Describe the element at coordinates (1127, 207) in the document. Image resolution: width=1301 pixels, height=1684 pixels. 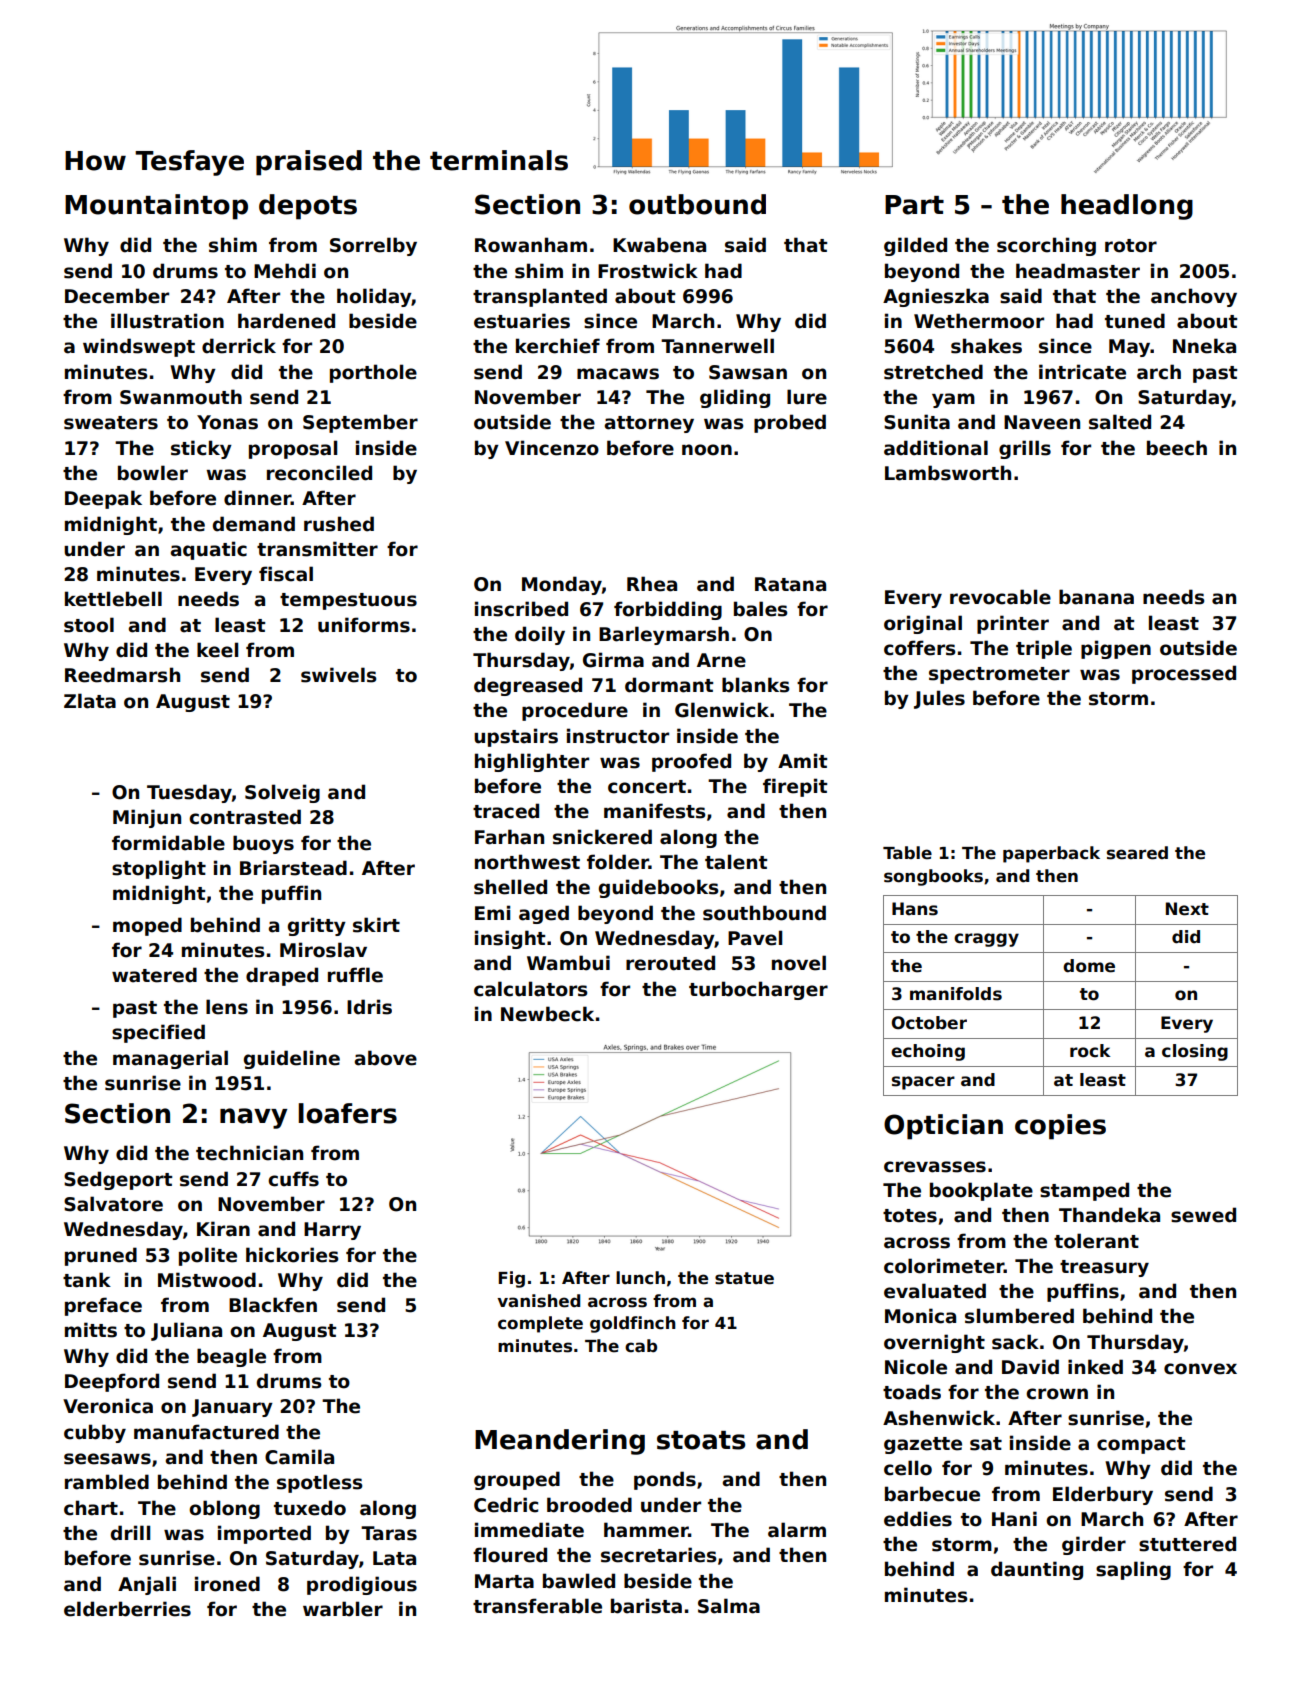
I see `headlong` at that location.
